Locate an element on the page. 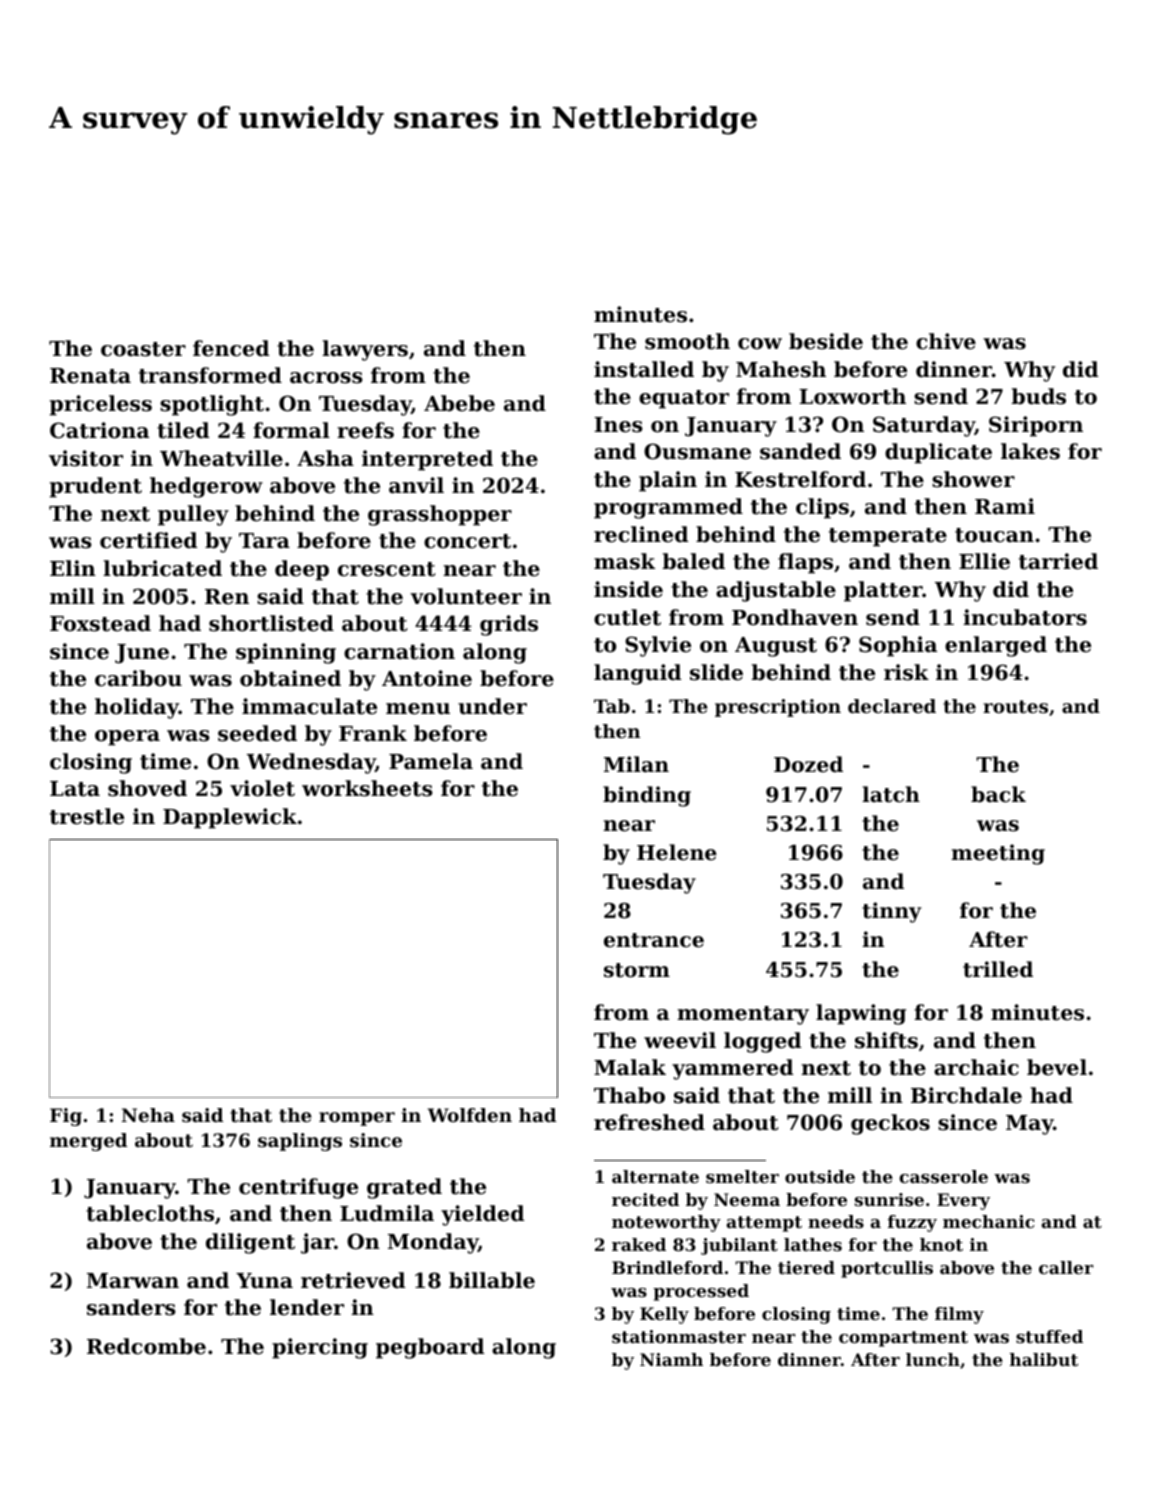  caller is located at coordinates (1066, 1267).
